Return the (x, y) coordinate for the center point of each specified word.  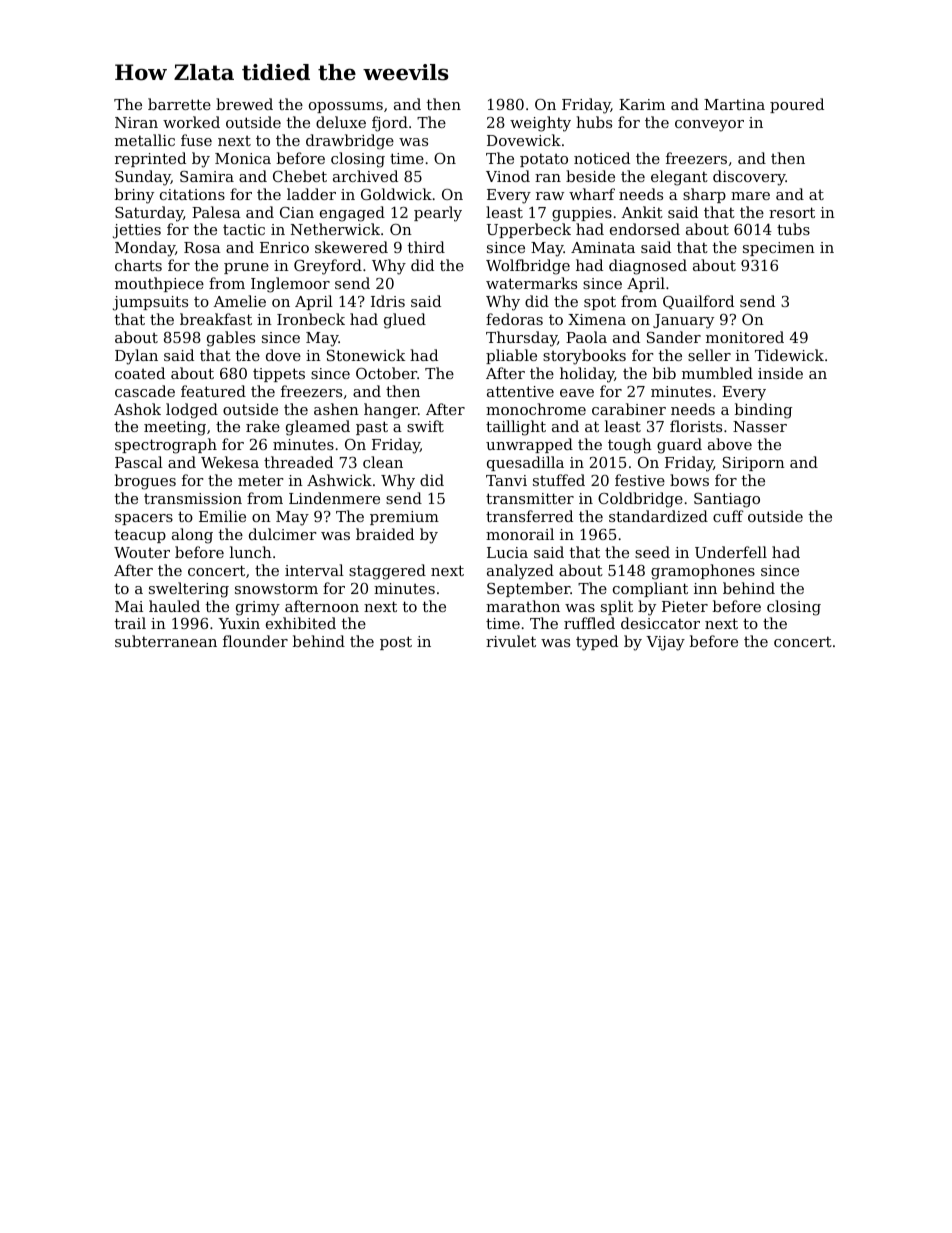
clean (383, 462)
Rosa (202, 247)
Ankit (642, 212)
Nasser (760, 426)
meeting (175, 428)
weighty (540, 124)
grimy (258, 608)
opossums (346, 107)
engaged (352, 214)
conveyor (709, 126)
